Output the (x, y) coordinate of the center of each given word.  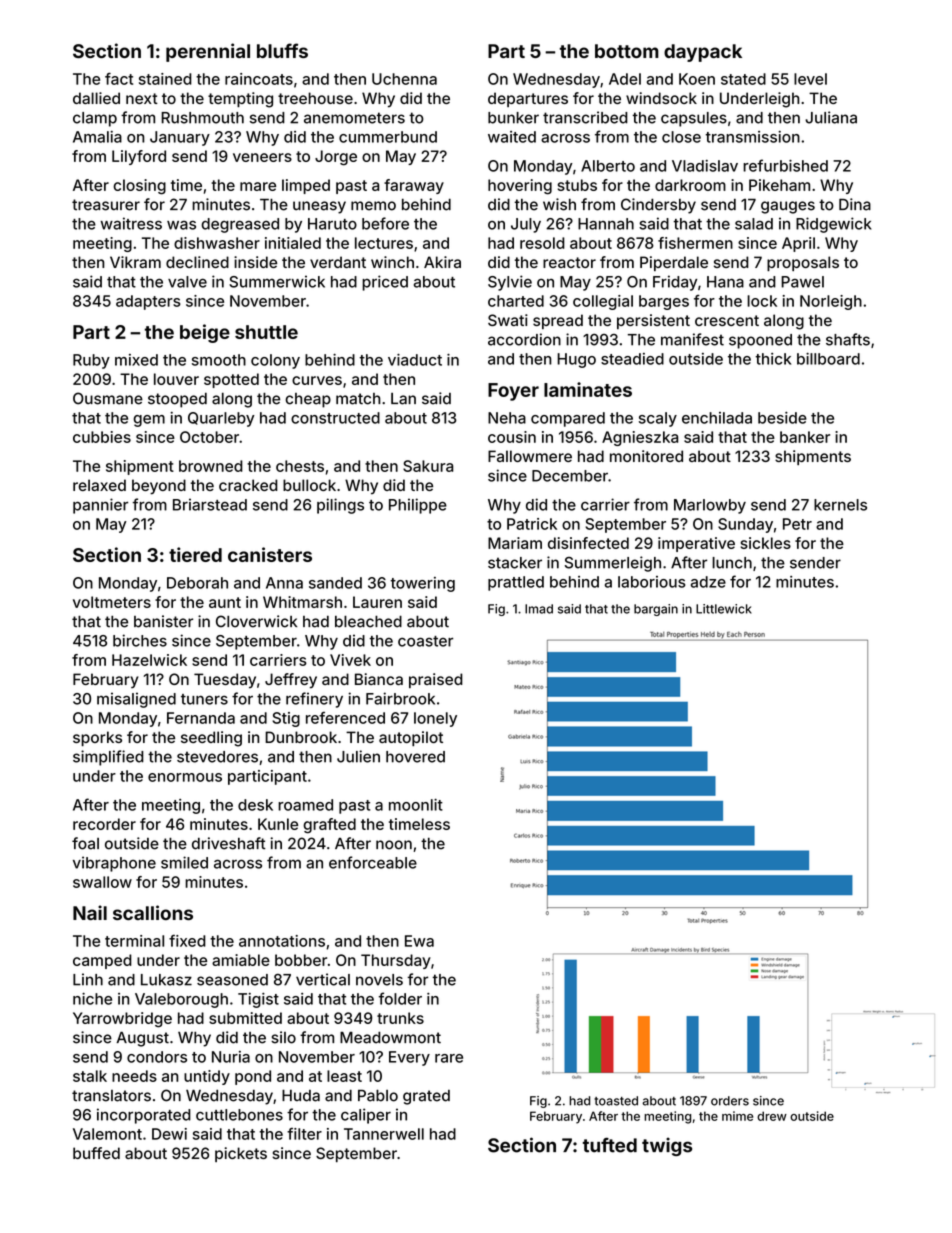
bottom (627, 51)
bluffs (282, 50)
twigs (667, 1146)
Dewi (169, 1134)
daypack (703, 53)
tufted (610, 1145)
